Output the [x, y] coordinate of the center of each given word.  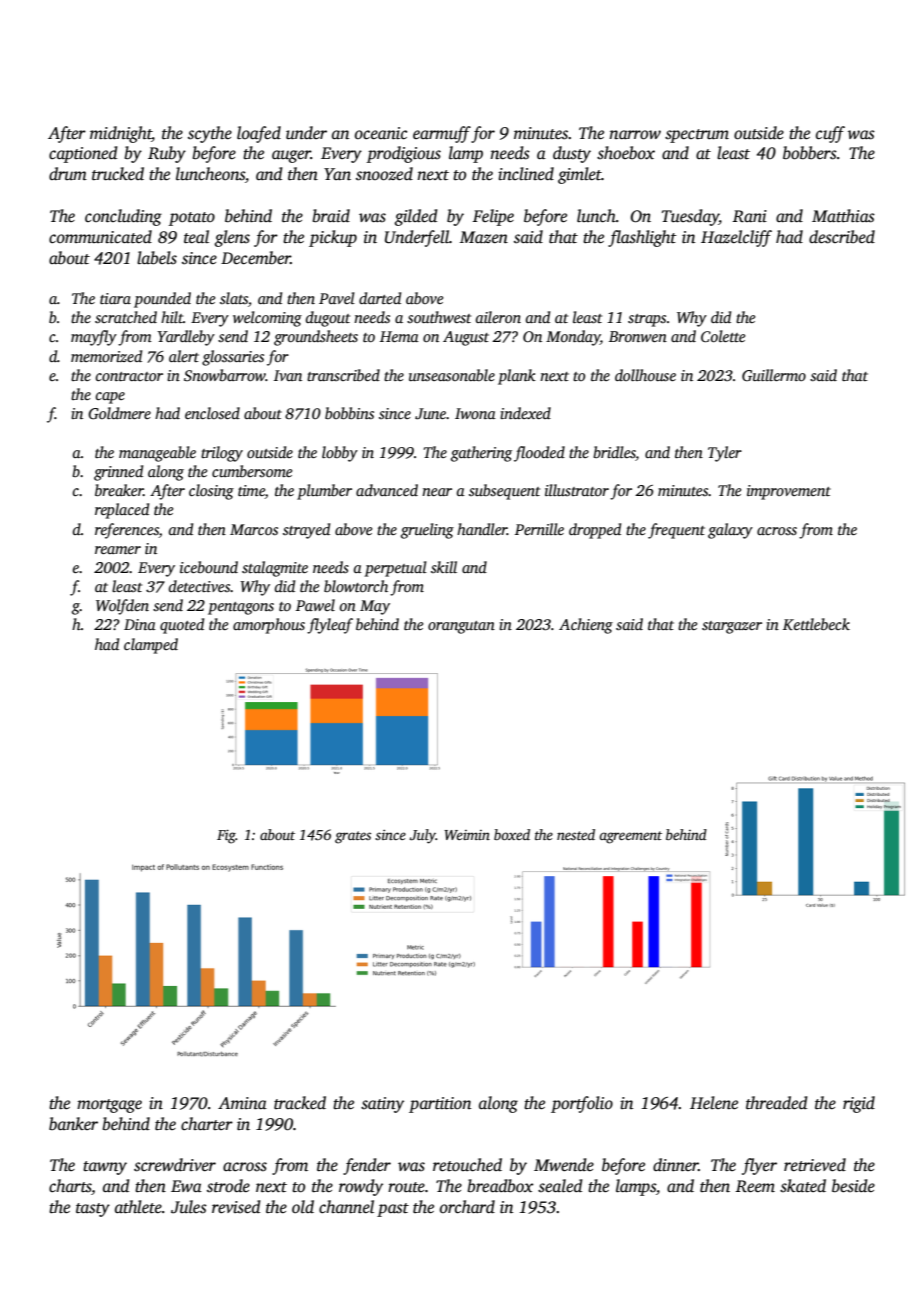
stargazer [732, 627]
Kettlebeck [816, 624]
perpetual [395, 569]
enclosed [212, 413]
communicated [100, 237]
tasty [93, 1210]
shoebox [626, 153]
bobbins [349, 413]
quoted [182, 626]
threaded [777, 1103]
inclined [526, 174]
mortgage [109, 1106]
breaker [119, 490]
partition [440, 1105]
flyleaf [330, 626]
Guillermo [774, 375]
